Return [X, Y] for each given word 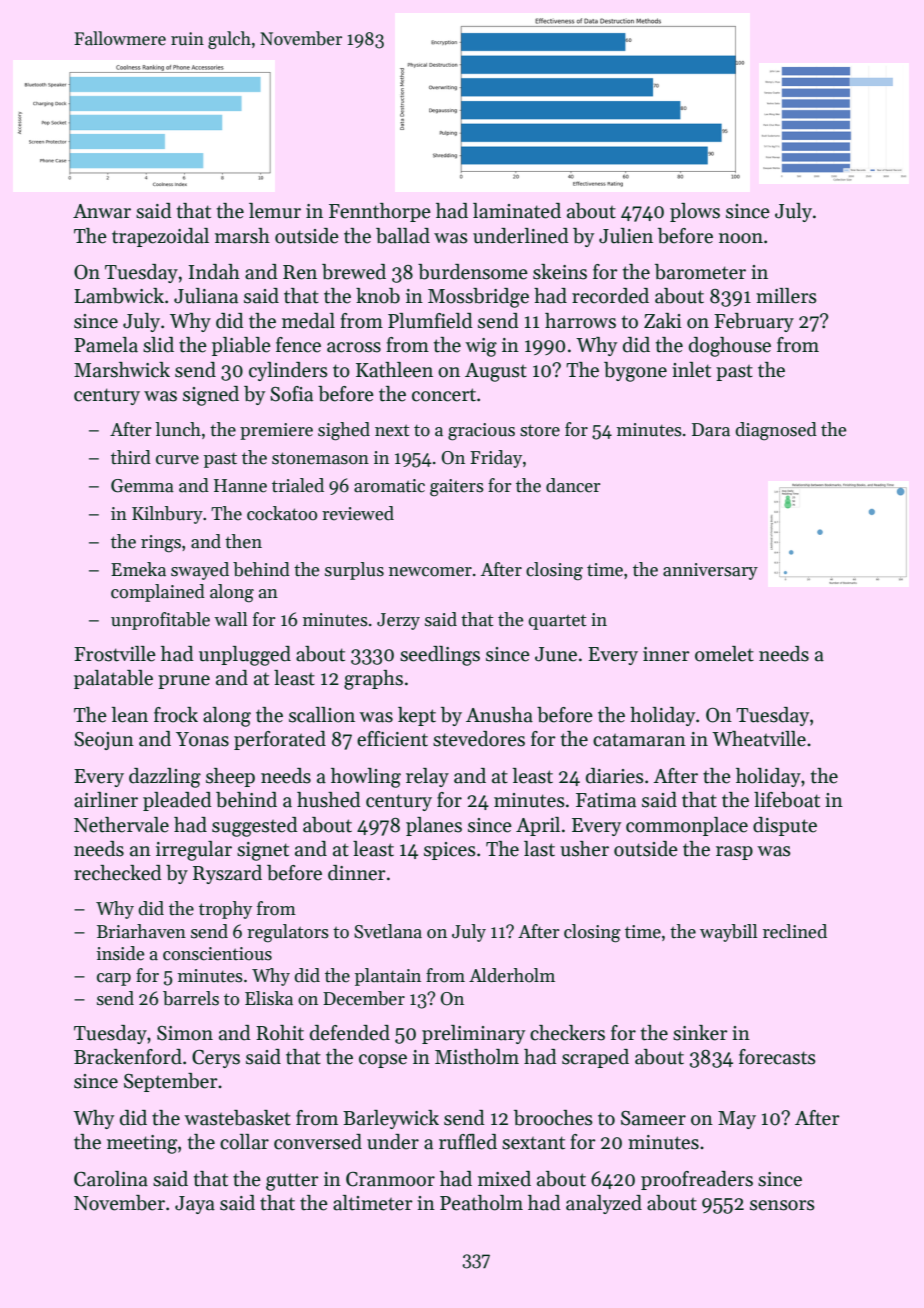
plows [695, 212]
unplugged [245, 656]
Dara [711, 430]
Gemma [142, 486]
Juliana [206, 296]
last [539, 849]
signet [263, 851]
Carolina [111, 1179]
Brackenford [128, 1057]
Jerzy [398, 621]
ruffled [468, 1142]
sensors [782, 1205]
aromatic [389, 486]
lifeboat [787, 800]
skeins [560, 272]
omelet [724, 654]
